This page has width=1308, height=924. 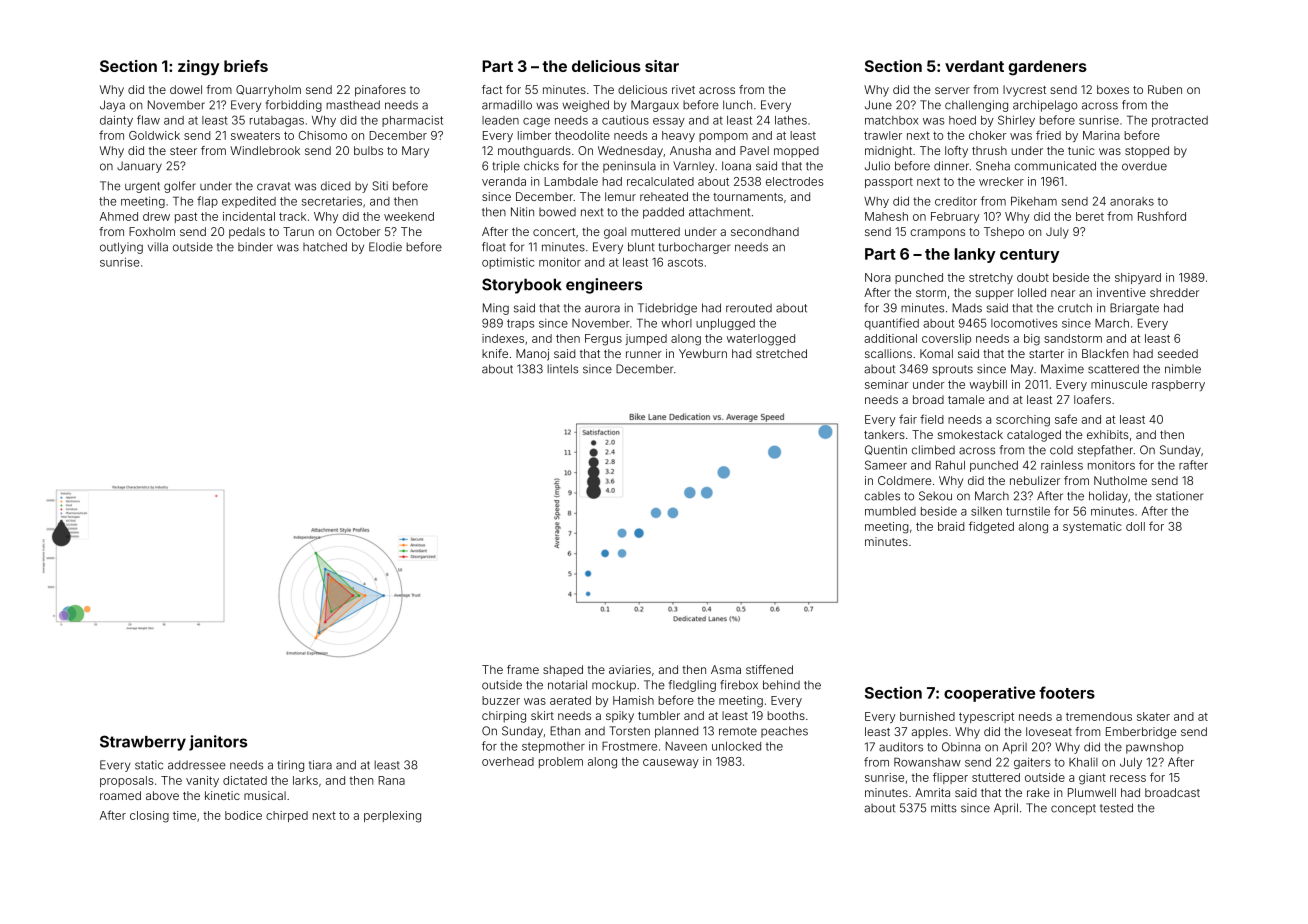 What do you see at coordinates (884, 434) in the page?
I see `tankers` at bounding box center [884, 434].
